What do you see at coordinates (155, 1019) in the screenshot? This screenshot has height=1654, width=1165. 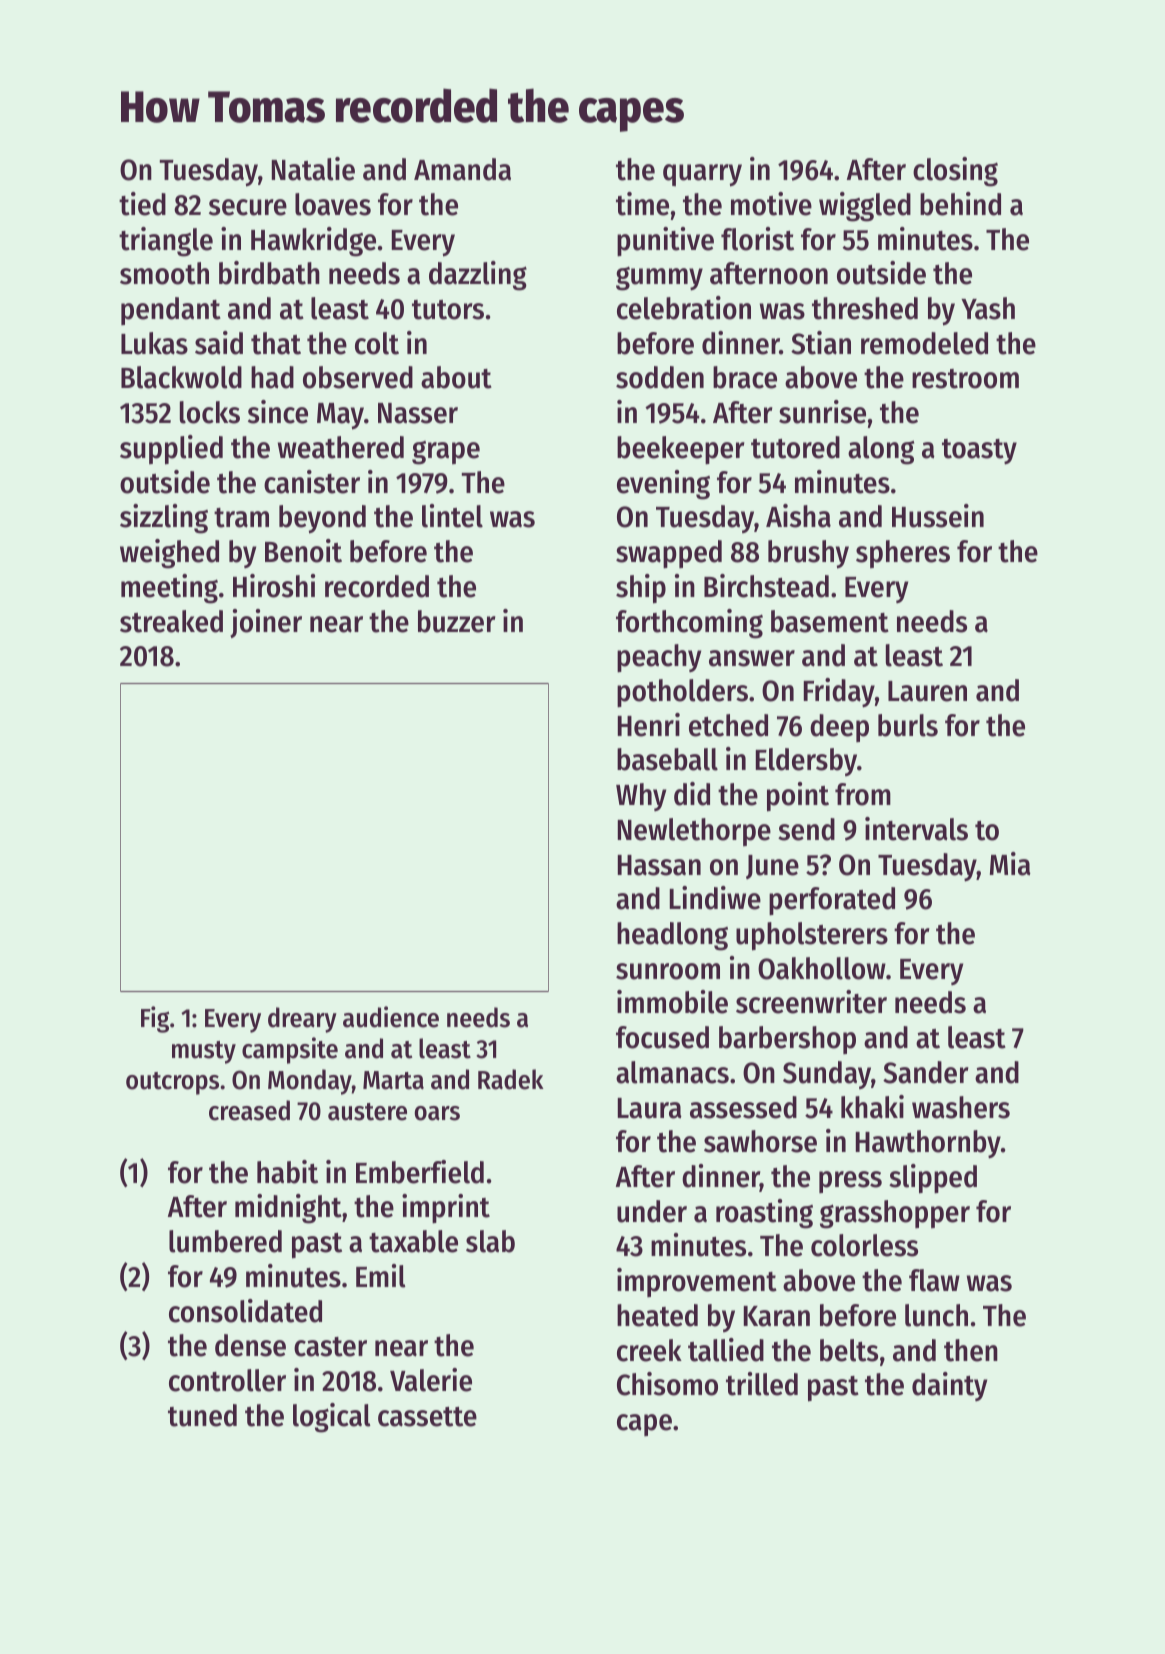 I see `Fig` at bounding box center [155, 1019].
